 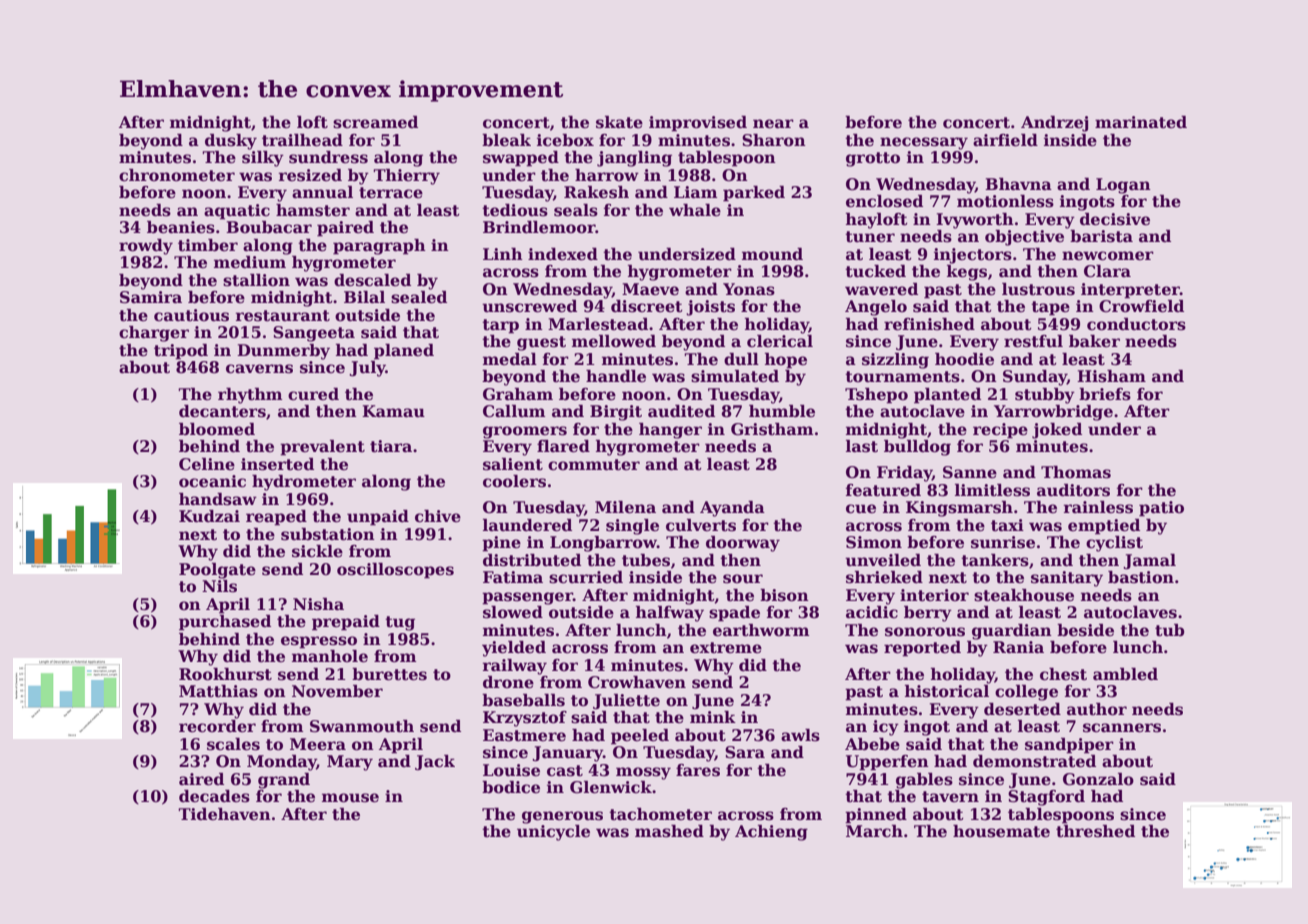 What do you see at coordinates (276, 518) in the document?
I see `reaped` at bounding box center [276, 518].
